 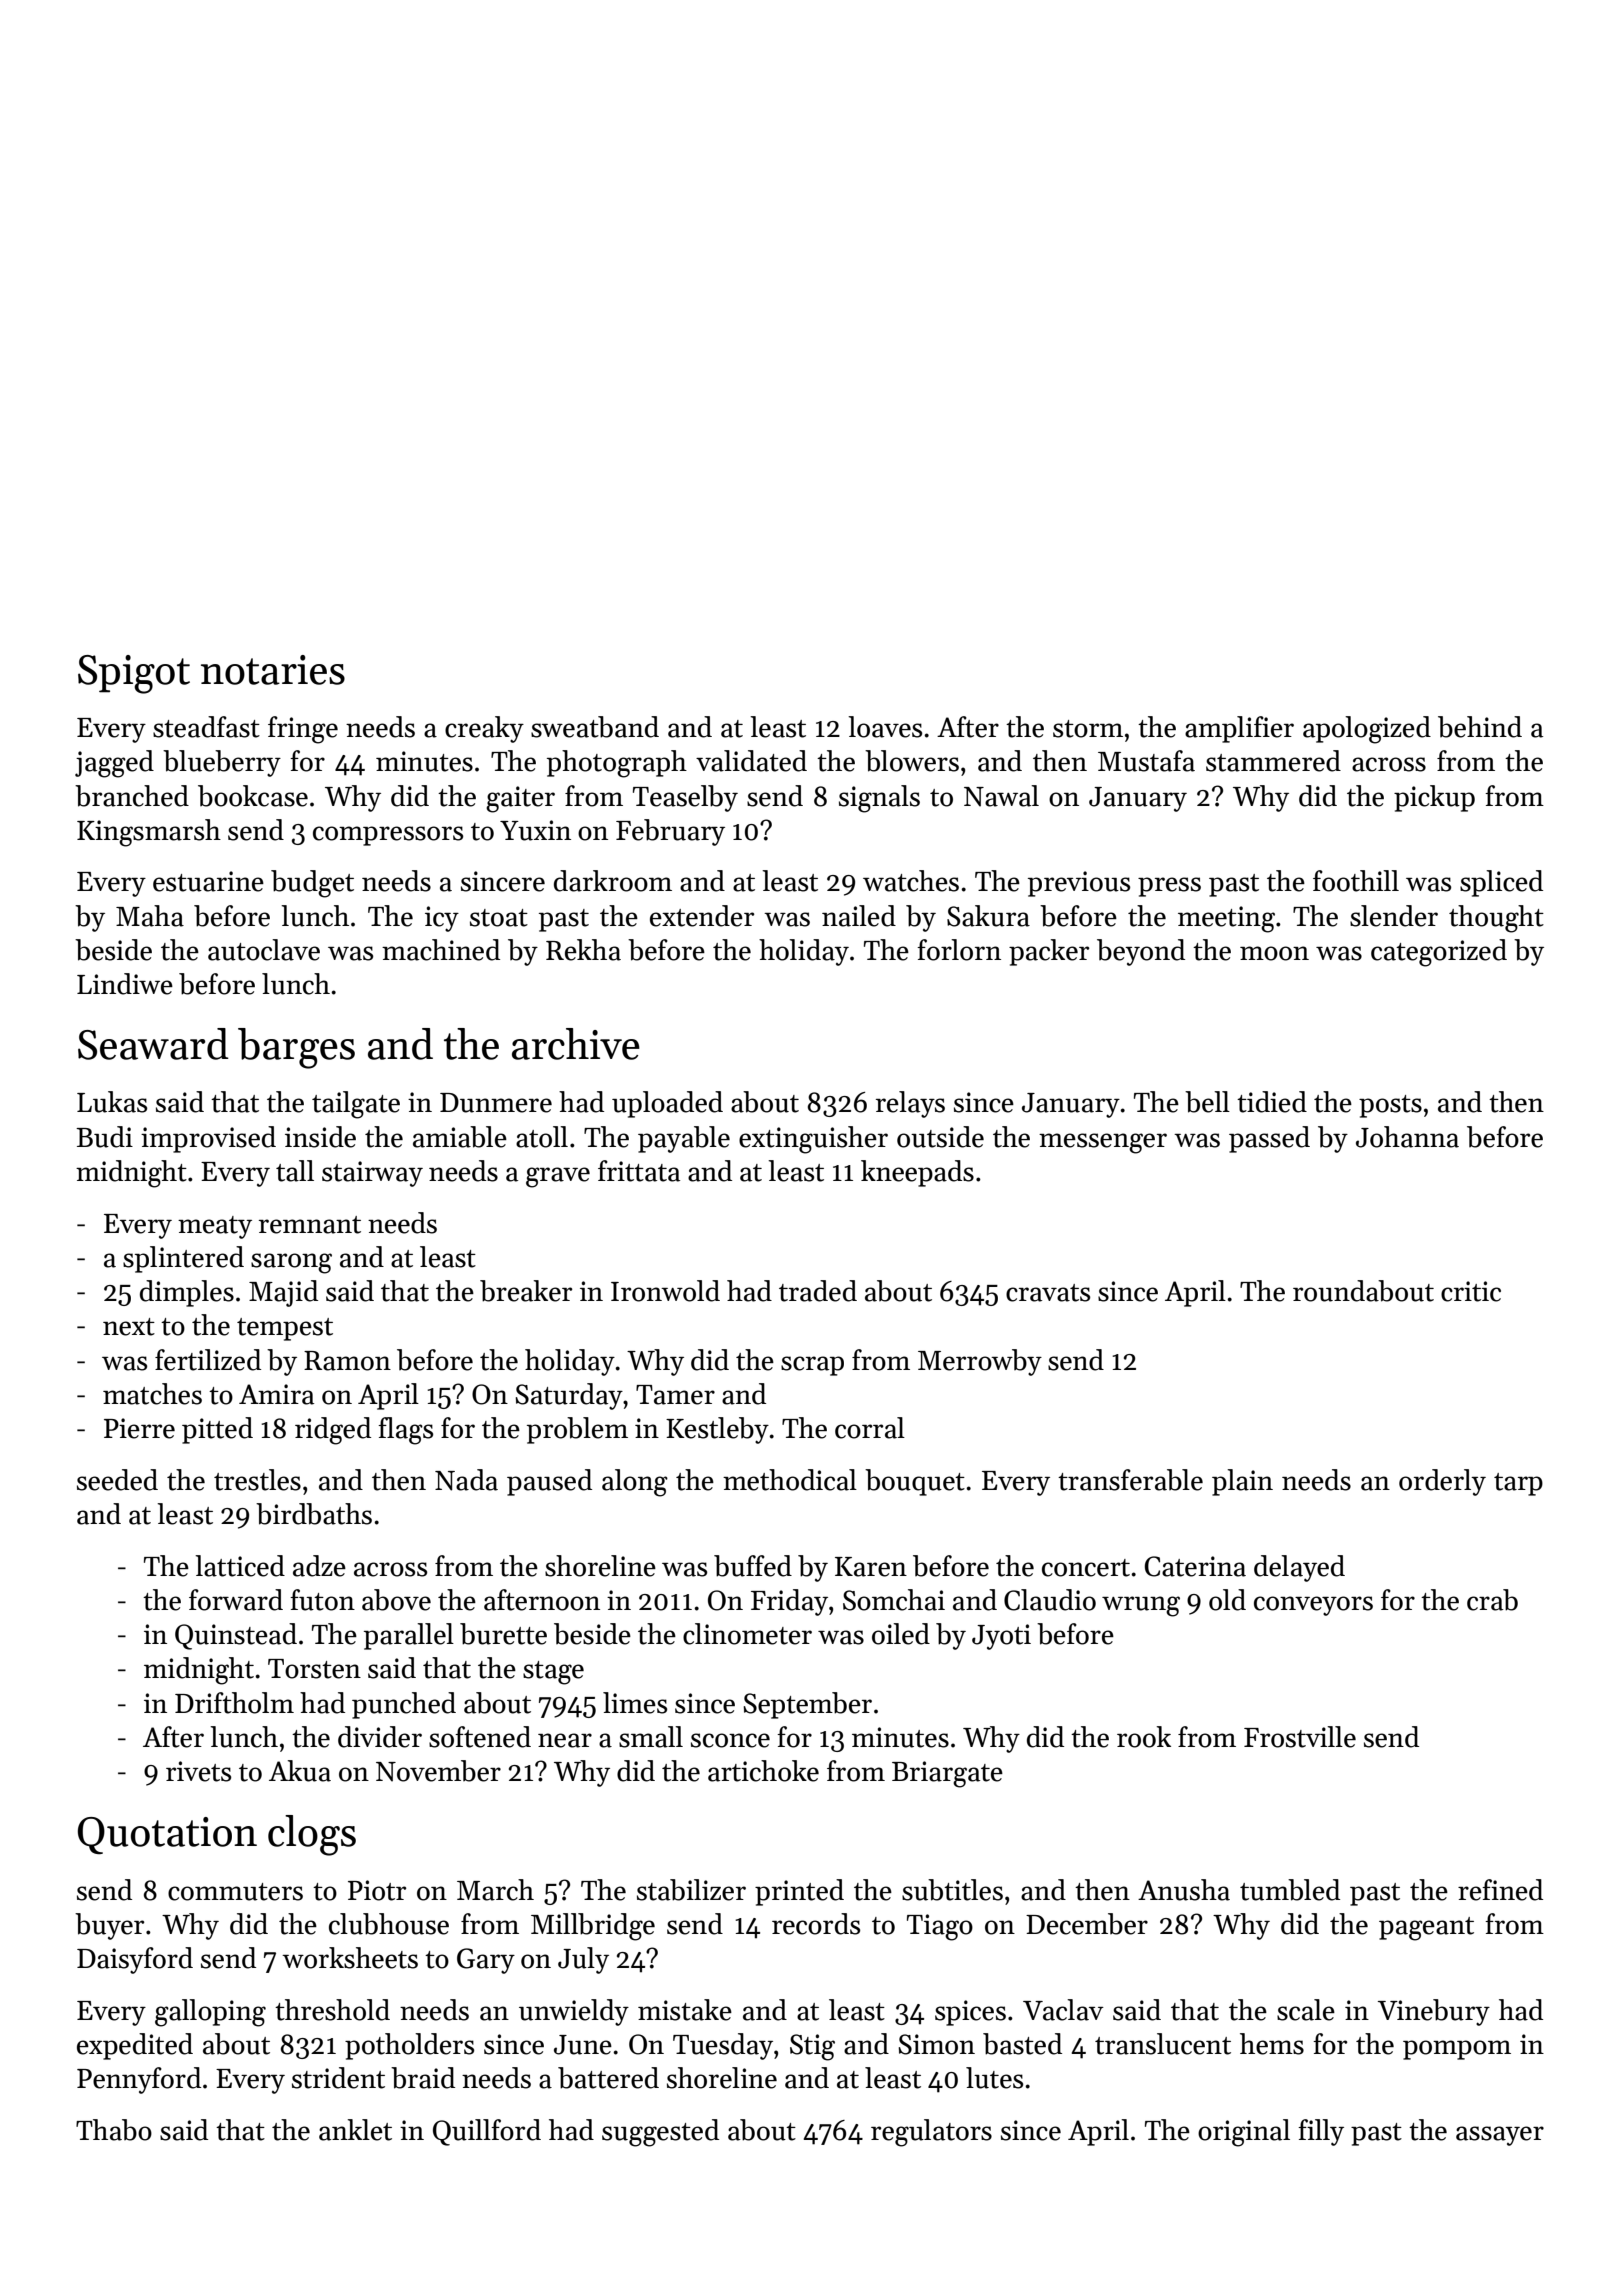 I want to click on tumbled, so click(x=1290, y=1890).
